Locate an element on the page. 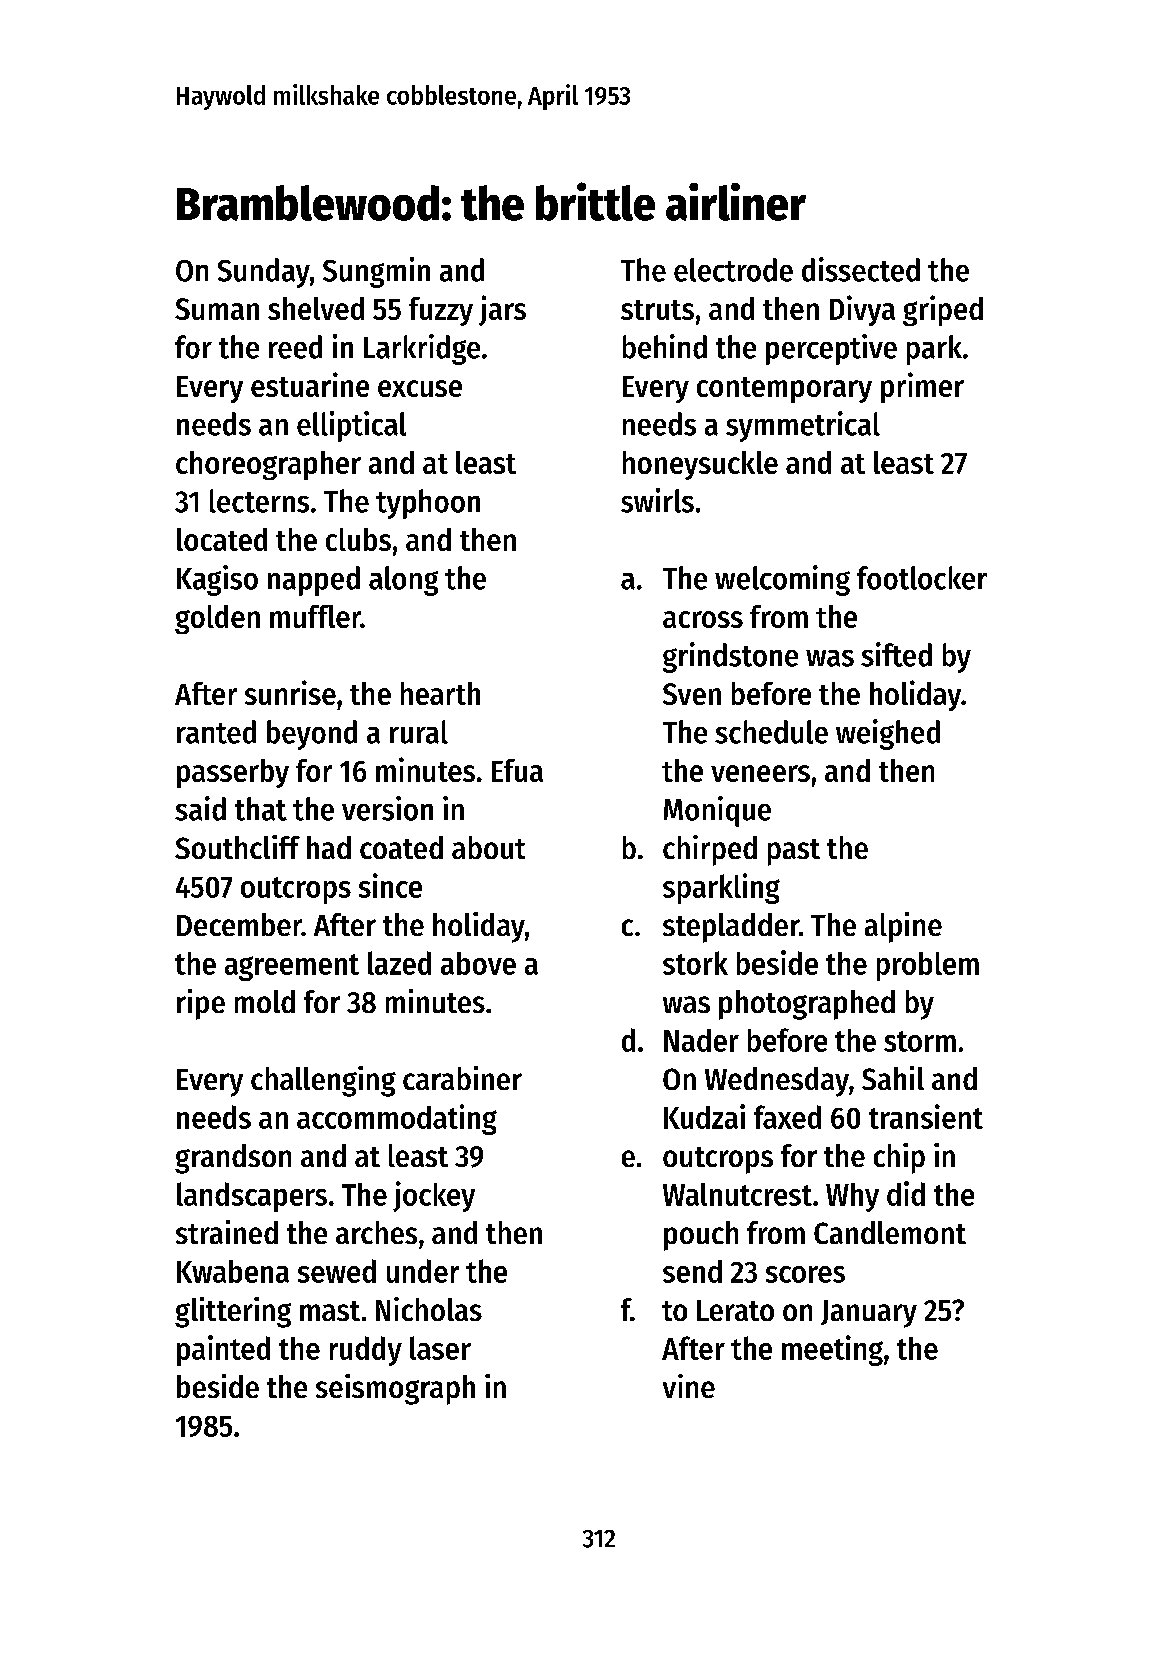 Image resolution: width=1165 pixels, height=1654 pixels. pouch is located at coordinates (701, 1236).
